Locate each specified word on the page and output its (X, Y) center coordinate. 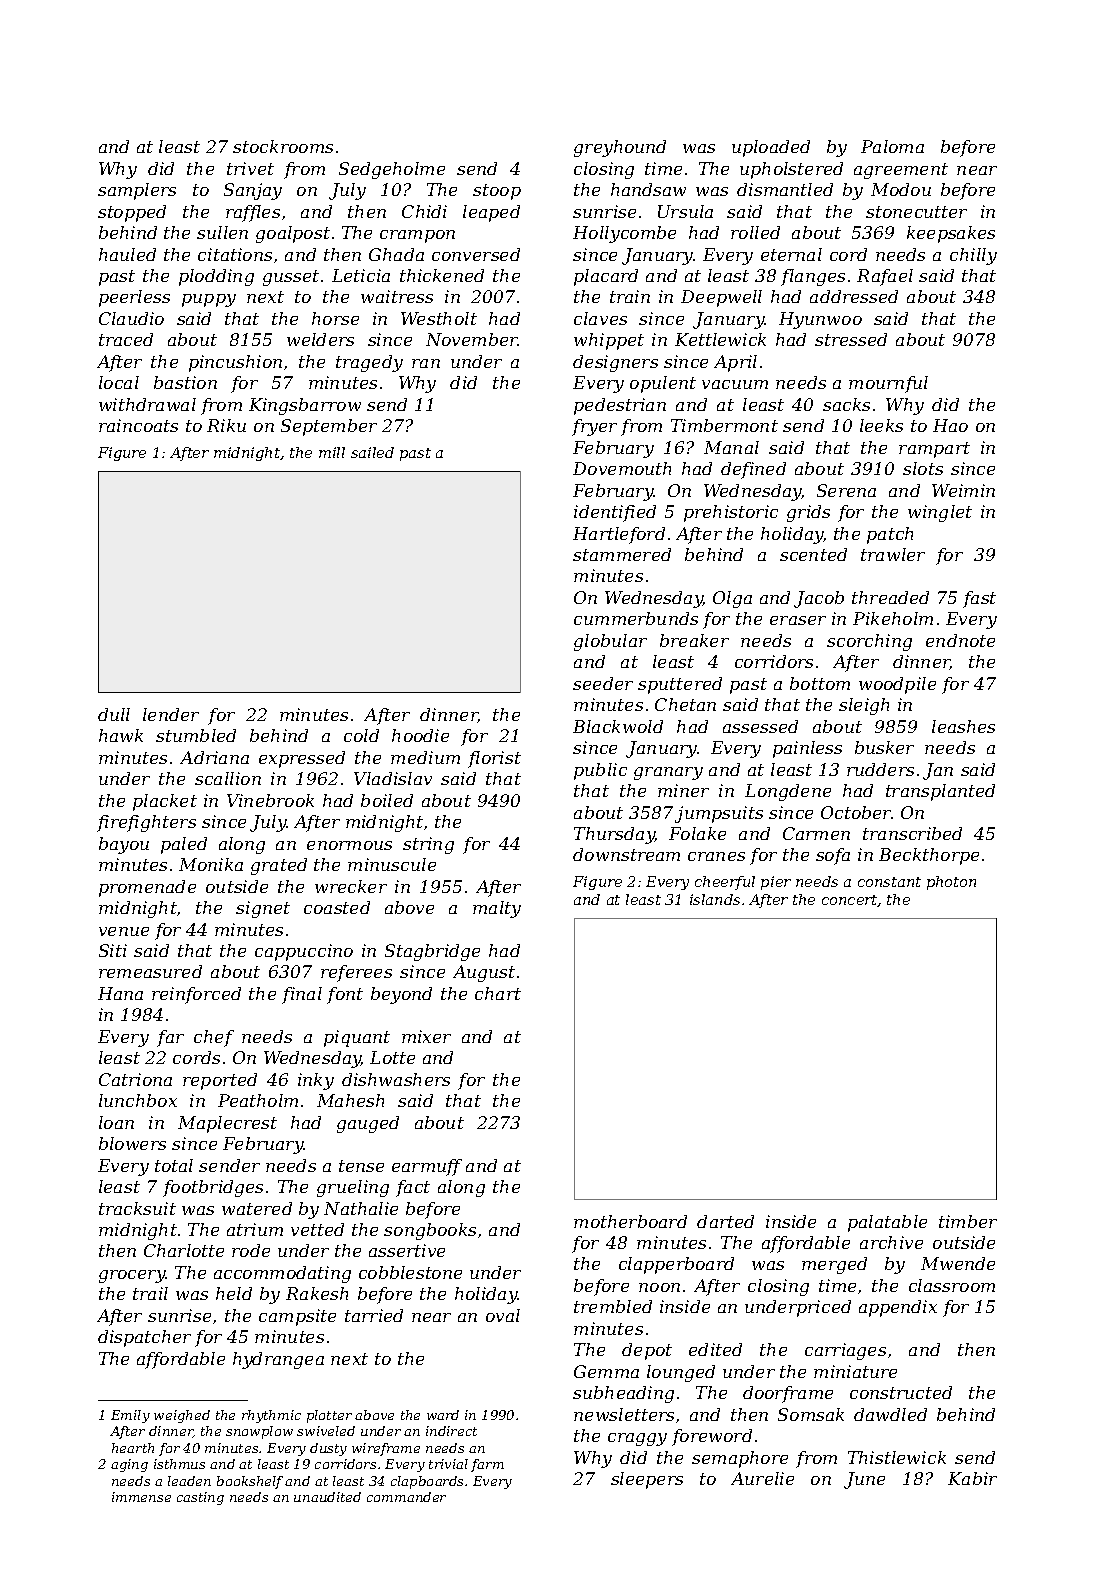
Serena (846, 490)
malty (497, 909)
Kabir (972, 1478)
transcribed (912, 833)
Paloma (892, 146)
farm (487, 1465)
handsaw (648, 189)
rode (251, 1250)
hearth (133, 1448)
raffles (253, 213)
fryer (594, 427)
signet (263, 909)
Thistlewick (897, 1457)
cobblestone (410, 1272)
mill (332, 452)
